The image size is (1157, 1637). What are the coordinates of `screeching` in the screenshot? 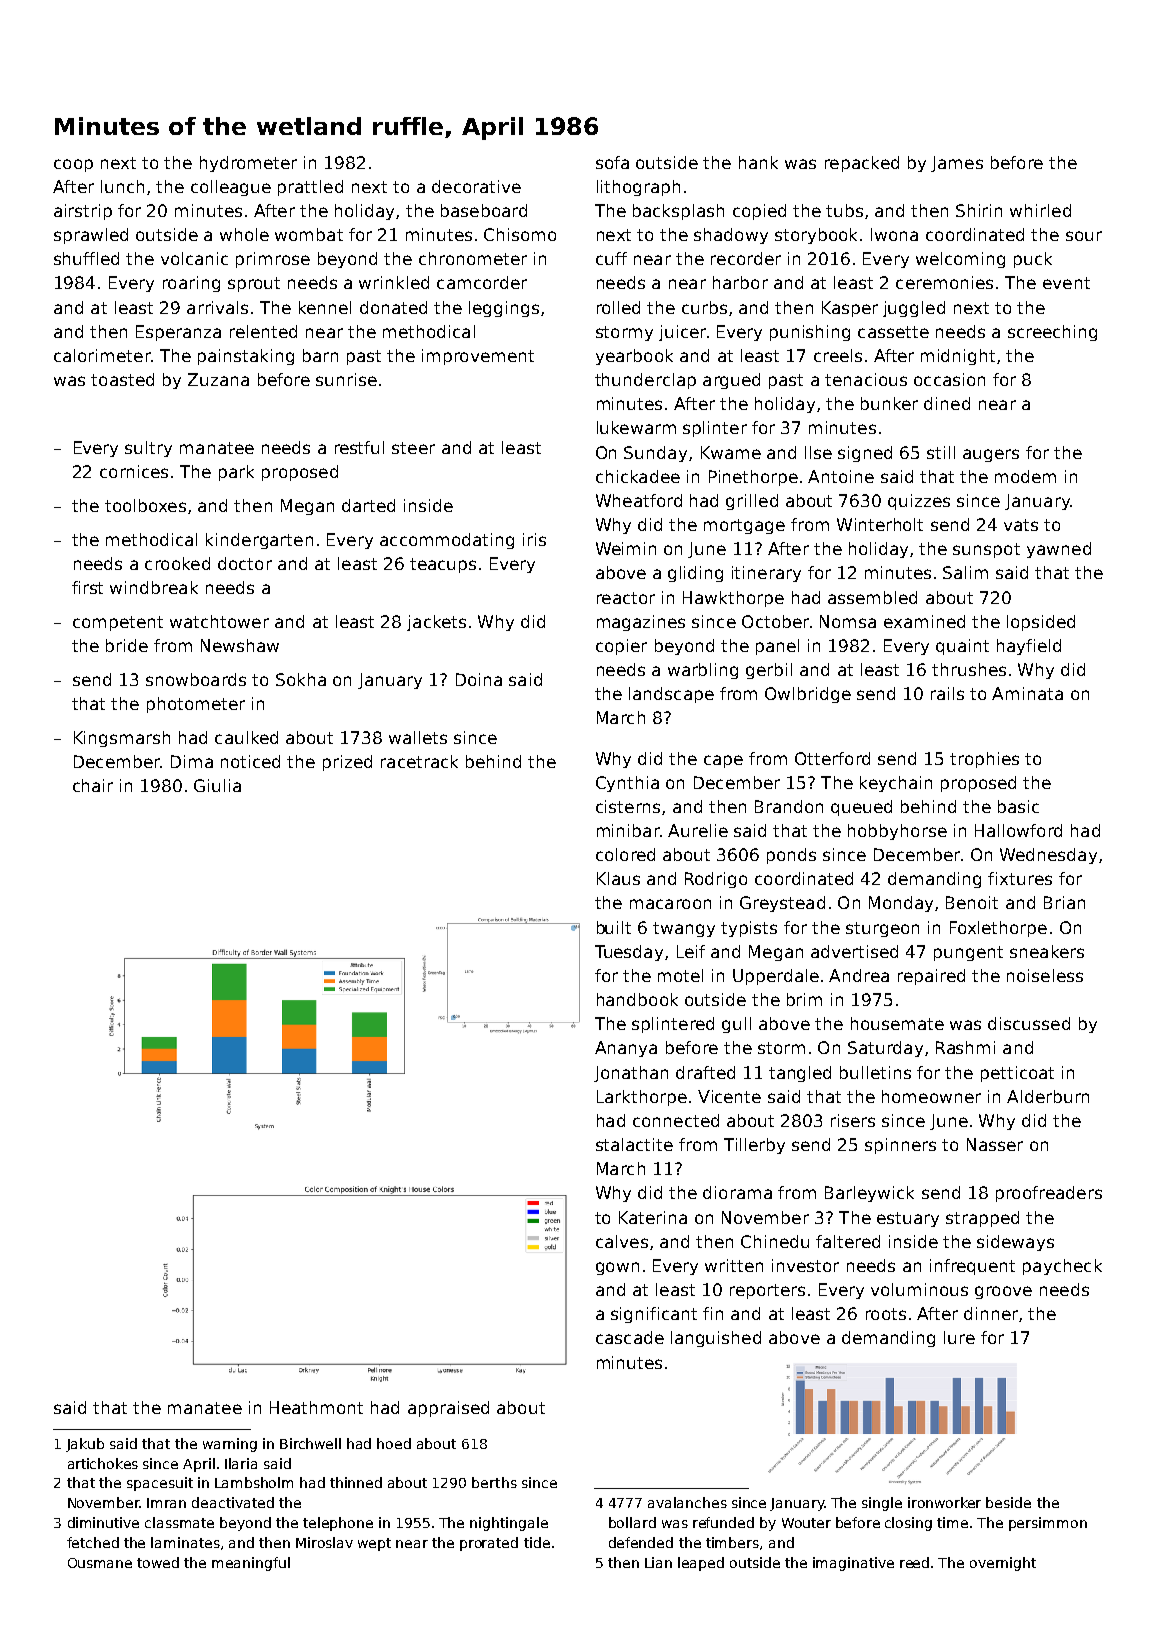 It's located at (1052, 333).
